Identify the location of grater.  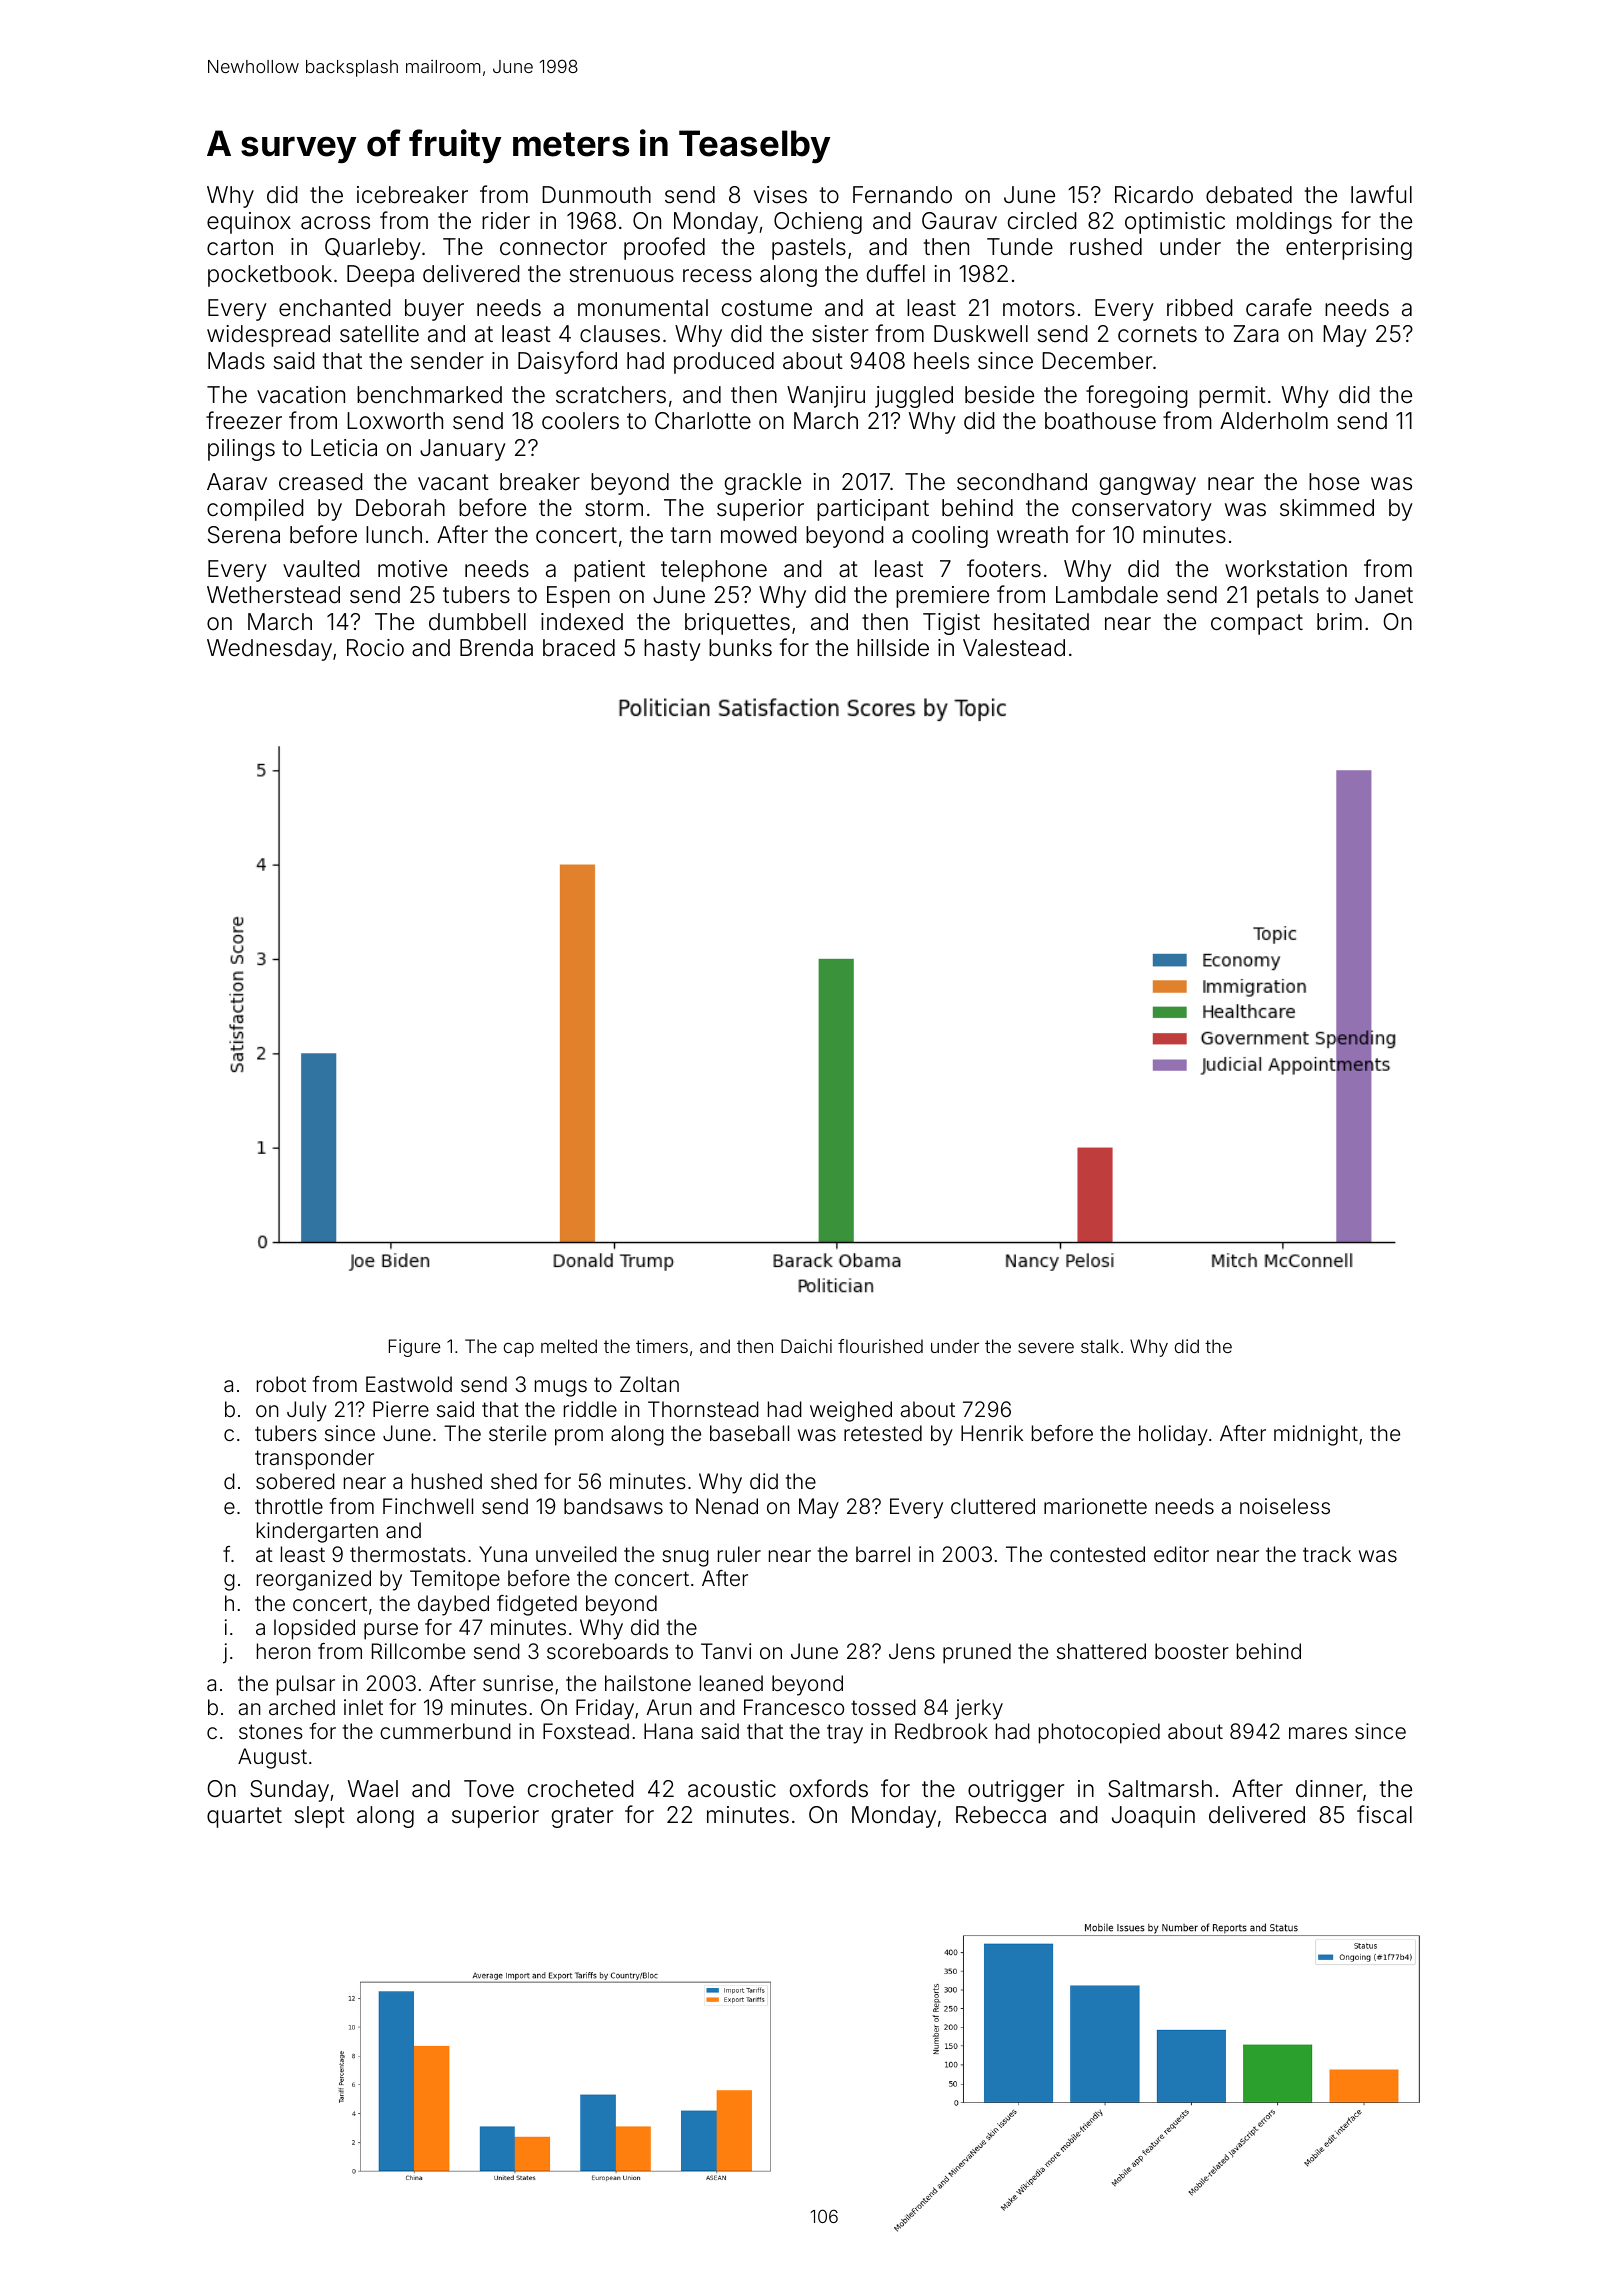
(582, 1817).
